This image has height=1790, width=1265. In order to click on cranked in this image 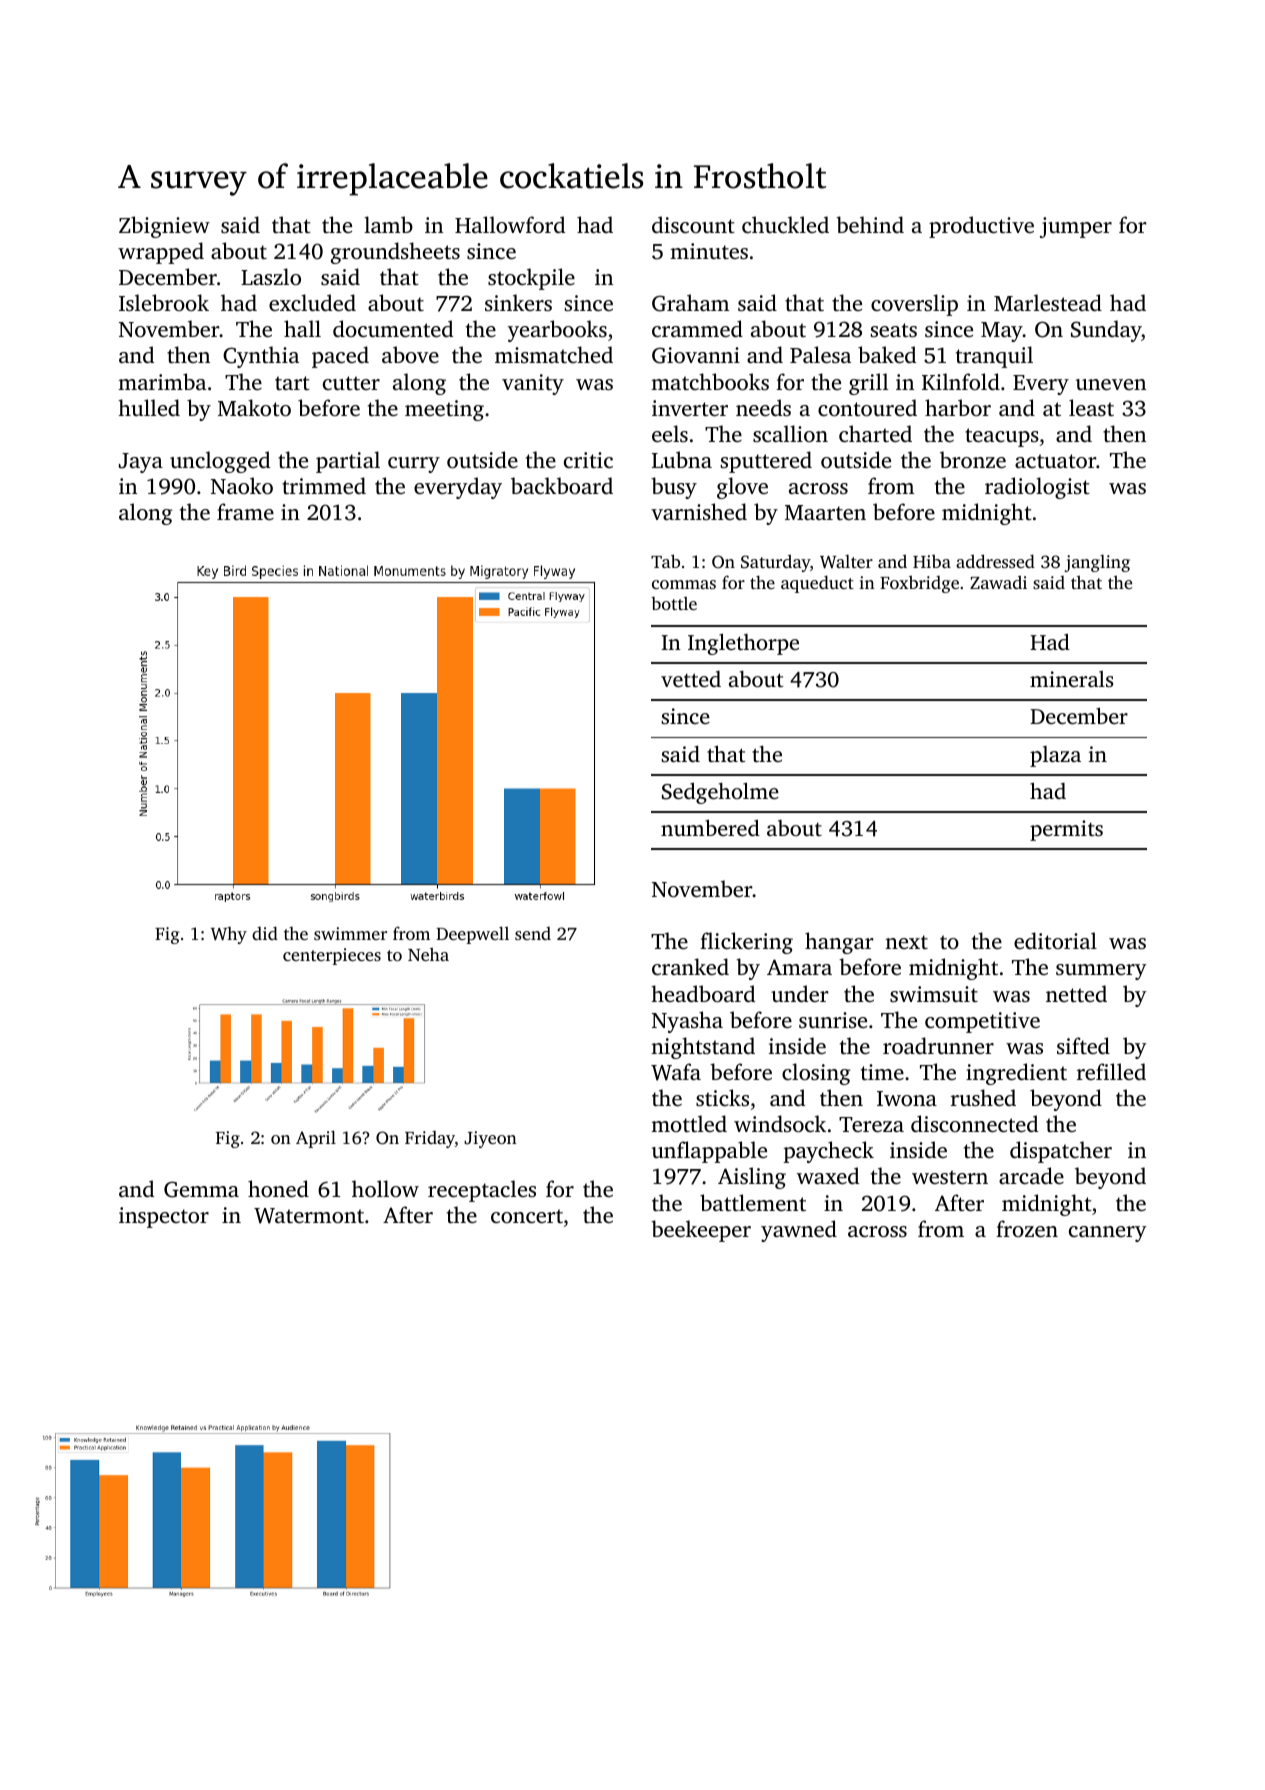, I will do `click(690, 966)`.
